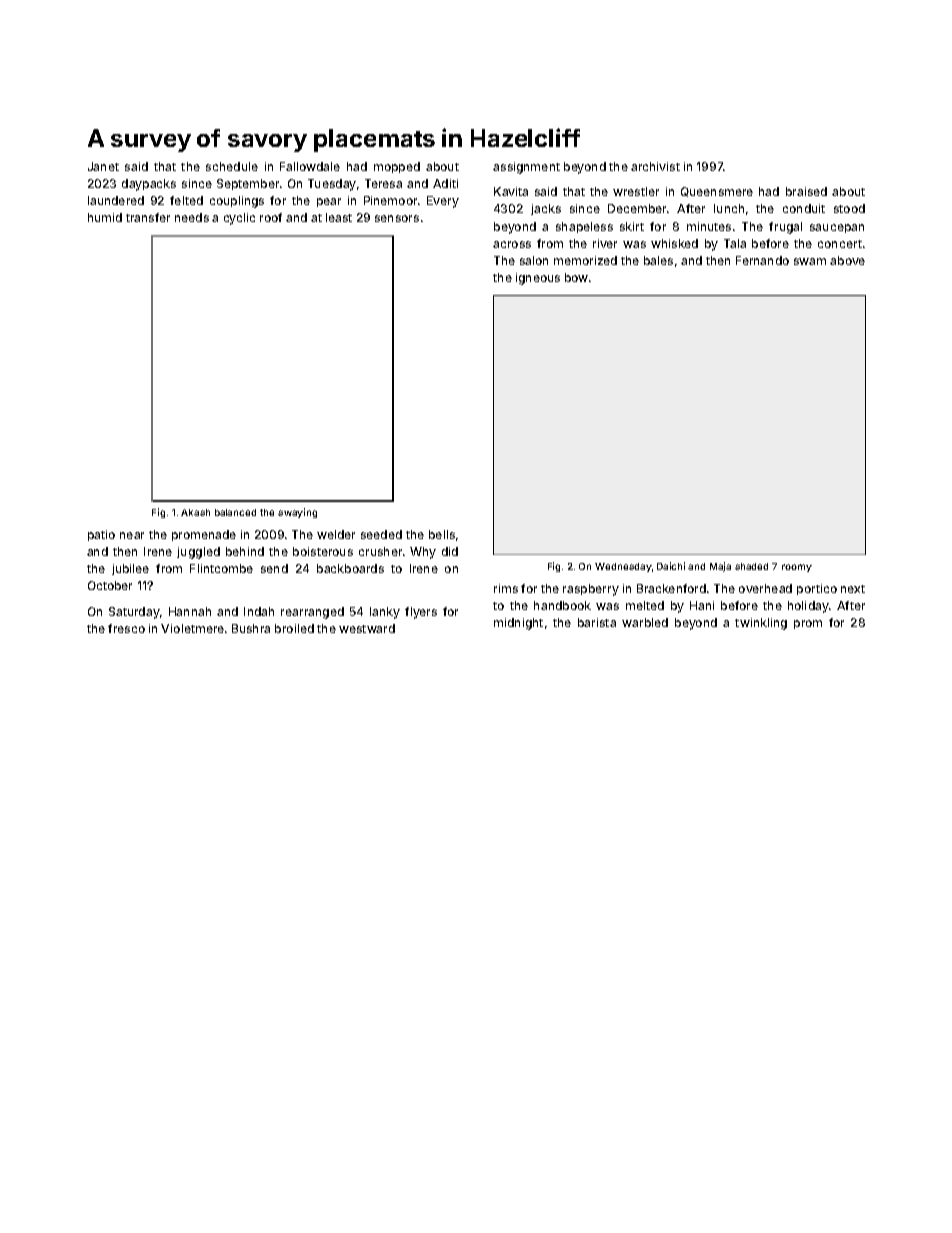  What do you see at coordinates (232, 166) in the document?
I see `schedule` at bounding box center [232, 166].
